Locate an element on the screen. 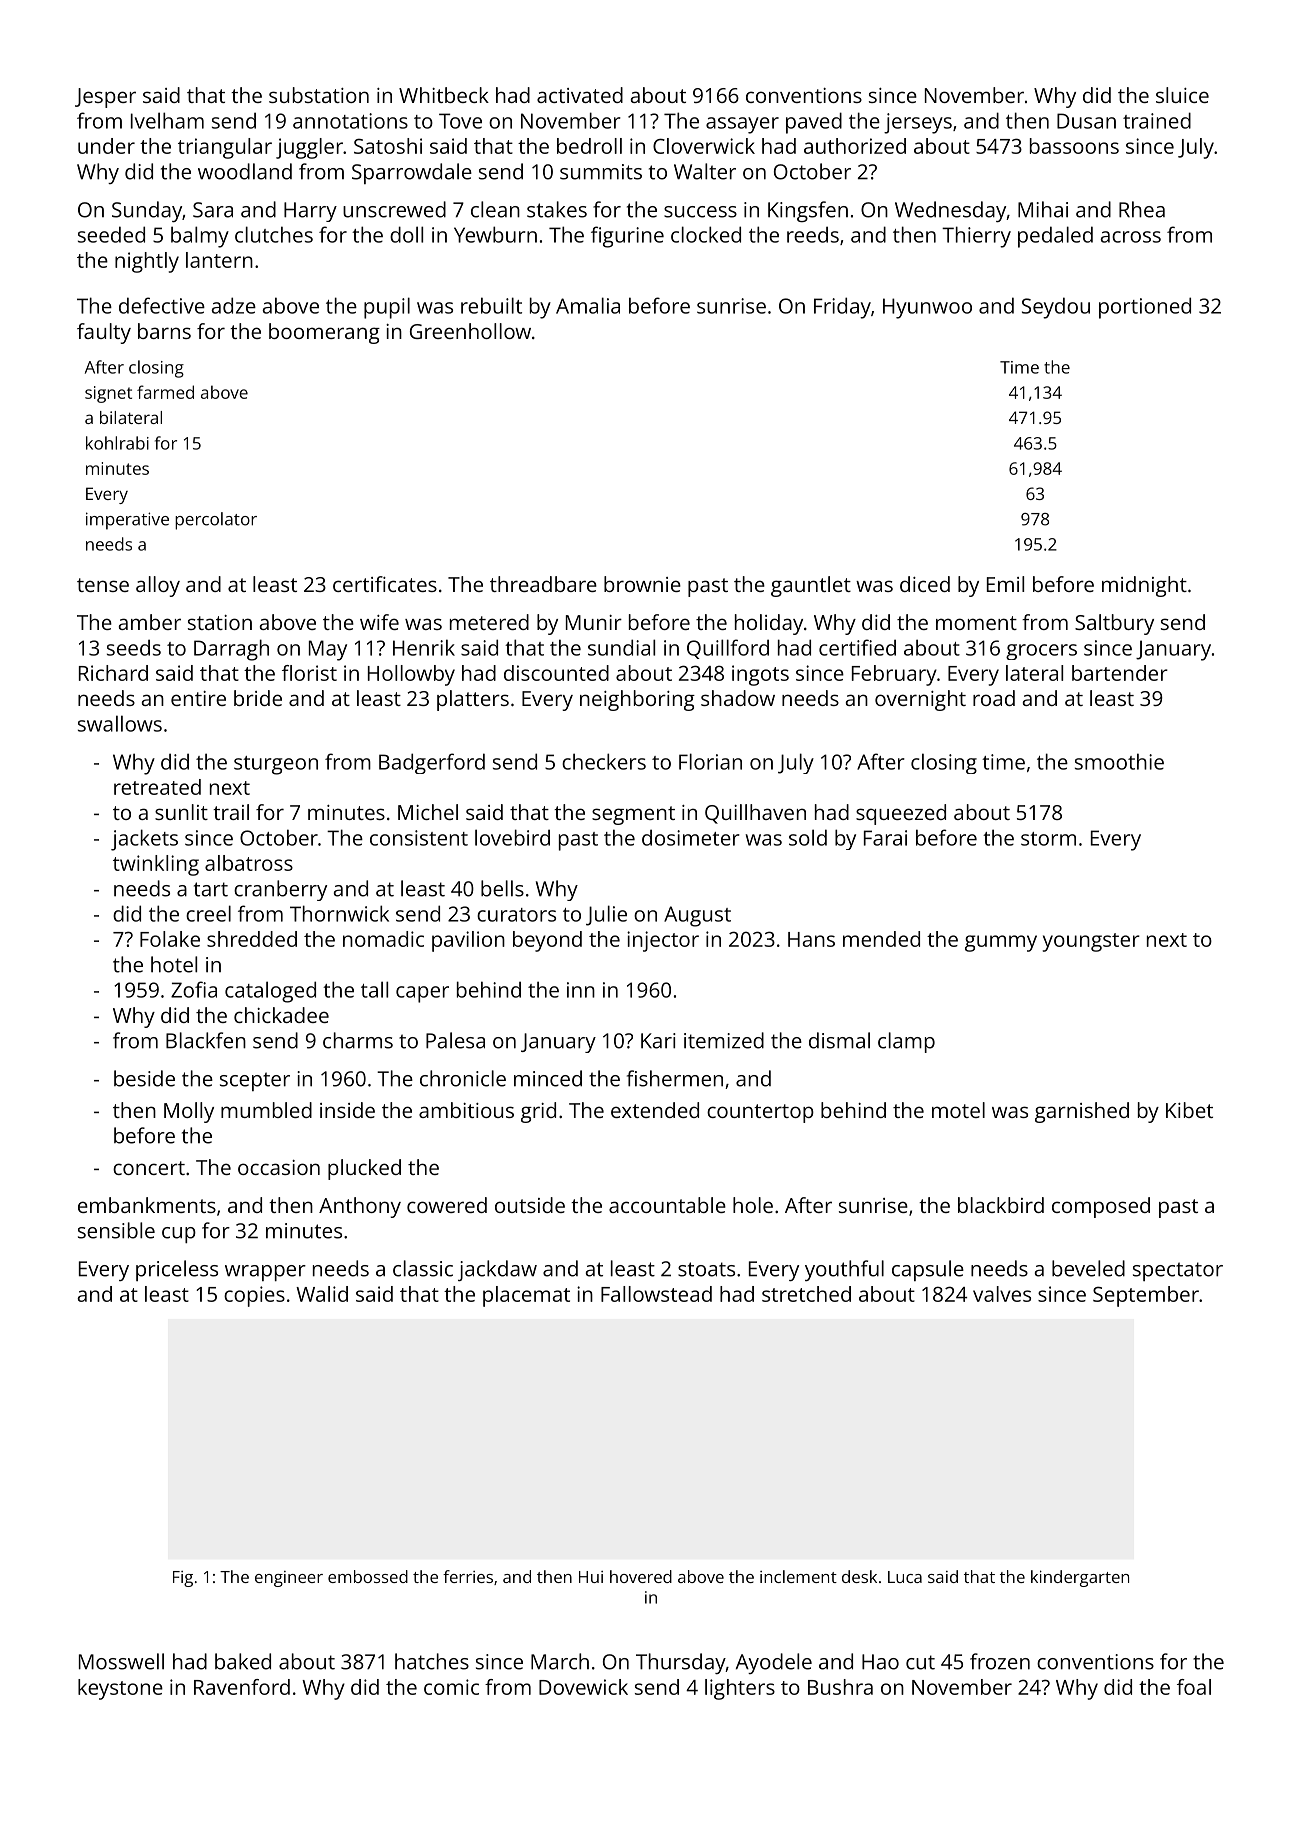 Image resolution: width=1302 pixels, height=1841 pixels. Mosswell is located at coordinates (121, 1661).
